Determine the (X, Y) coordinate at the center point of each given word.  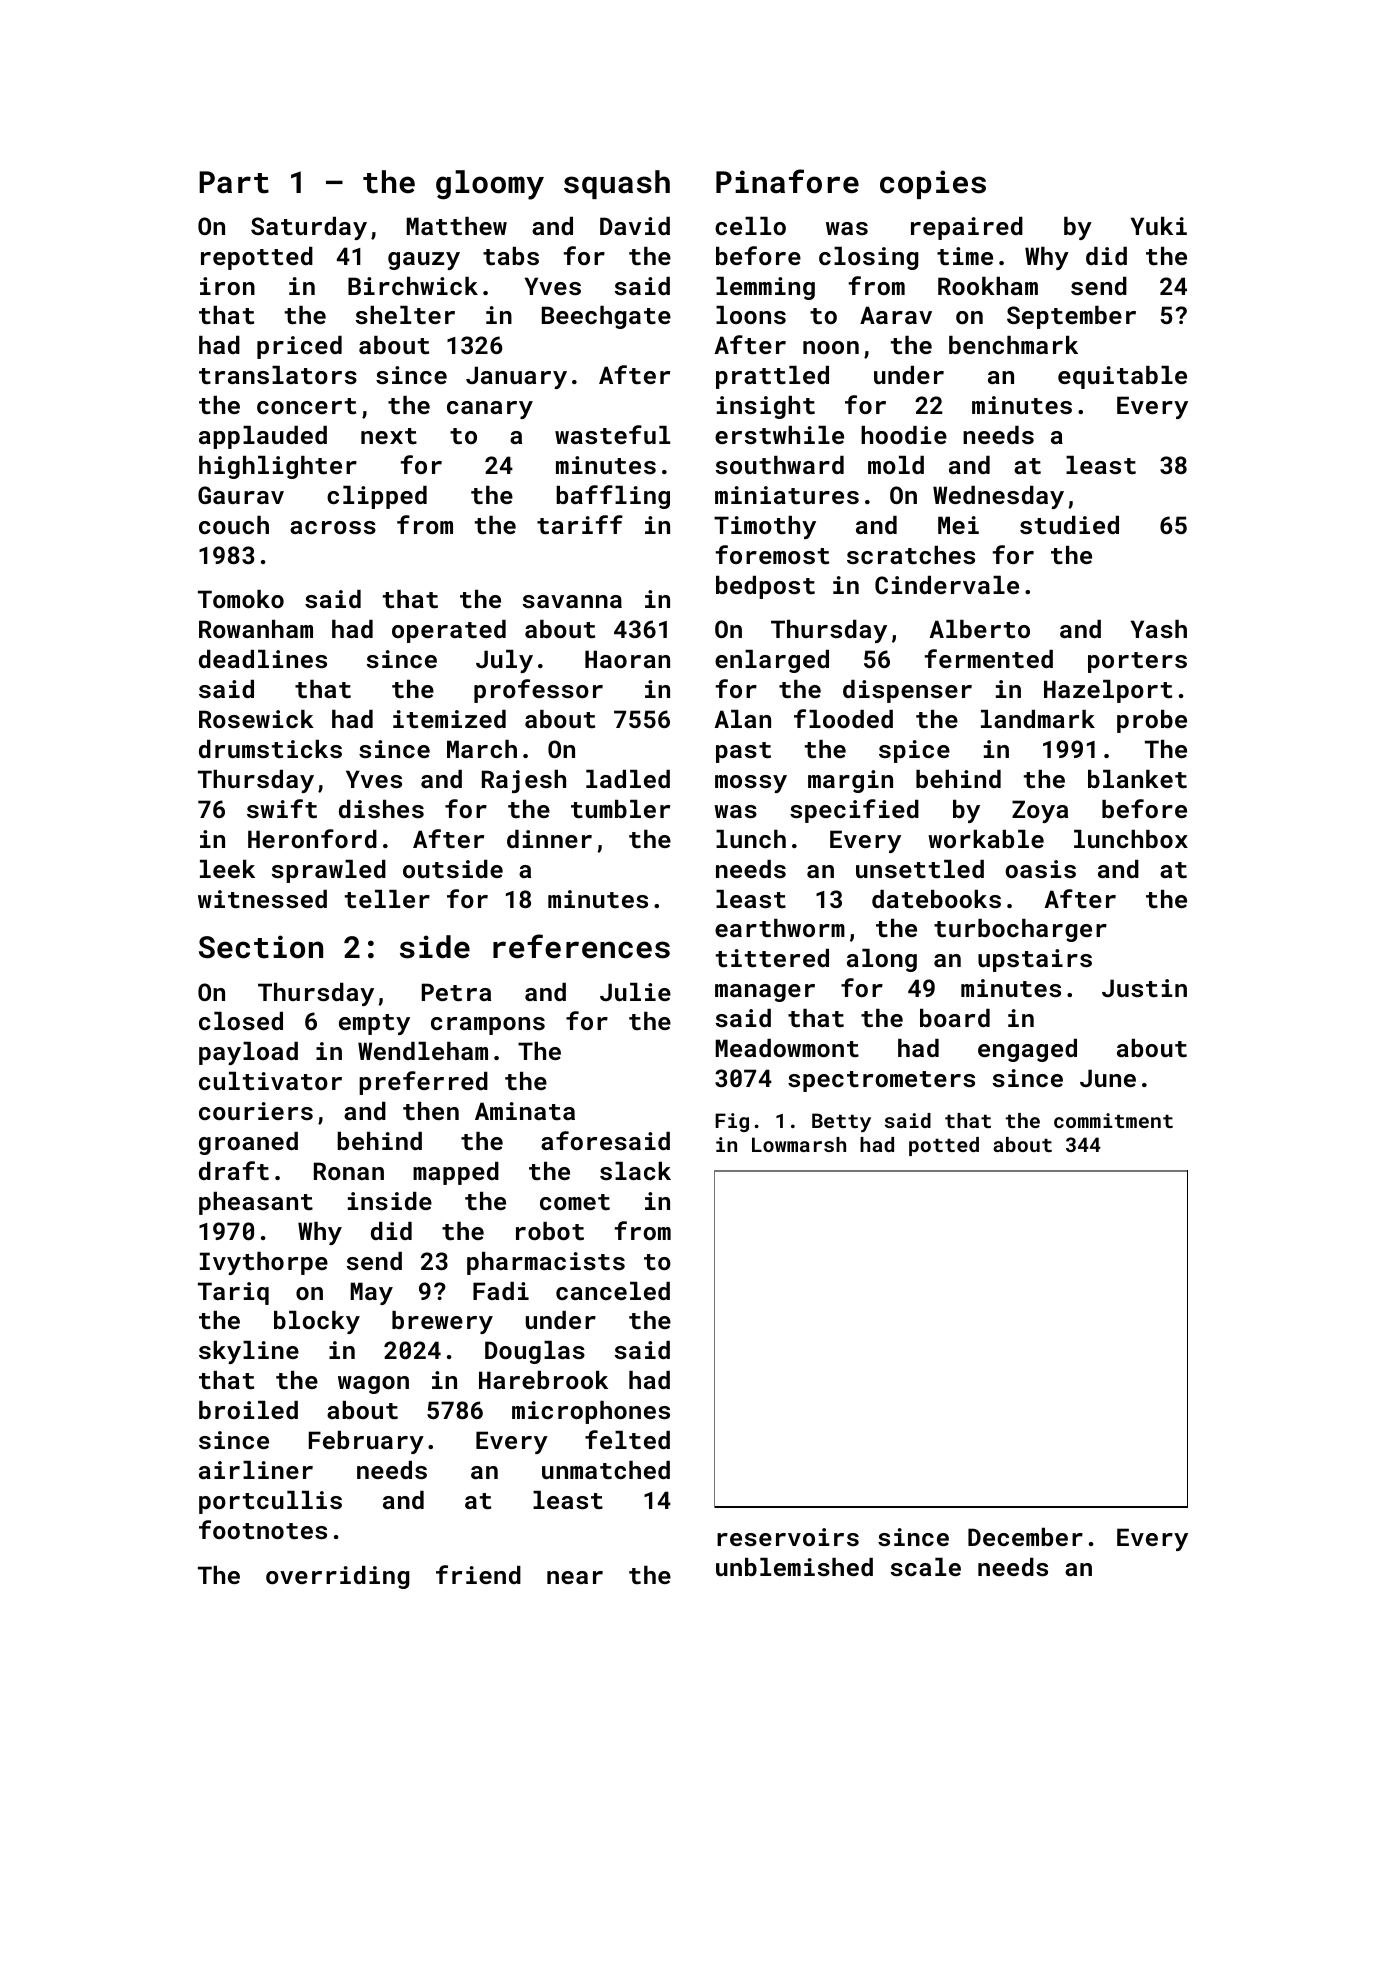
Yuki (1159, 226)
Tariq (233, 1293)
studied (1069, 525)
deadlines (263, 659)
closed (241, 1021)
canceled (613, 1291)
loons (751, 315)
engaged (1027, 1050)
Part (234, 182)
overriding (337, 1577)
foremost (772, 554)
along (882, 960)
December (1025, 1537)
